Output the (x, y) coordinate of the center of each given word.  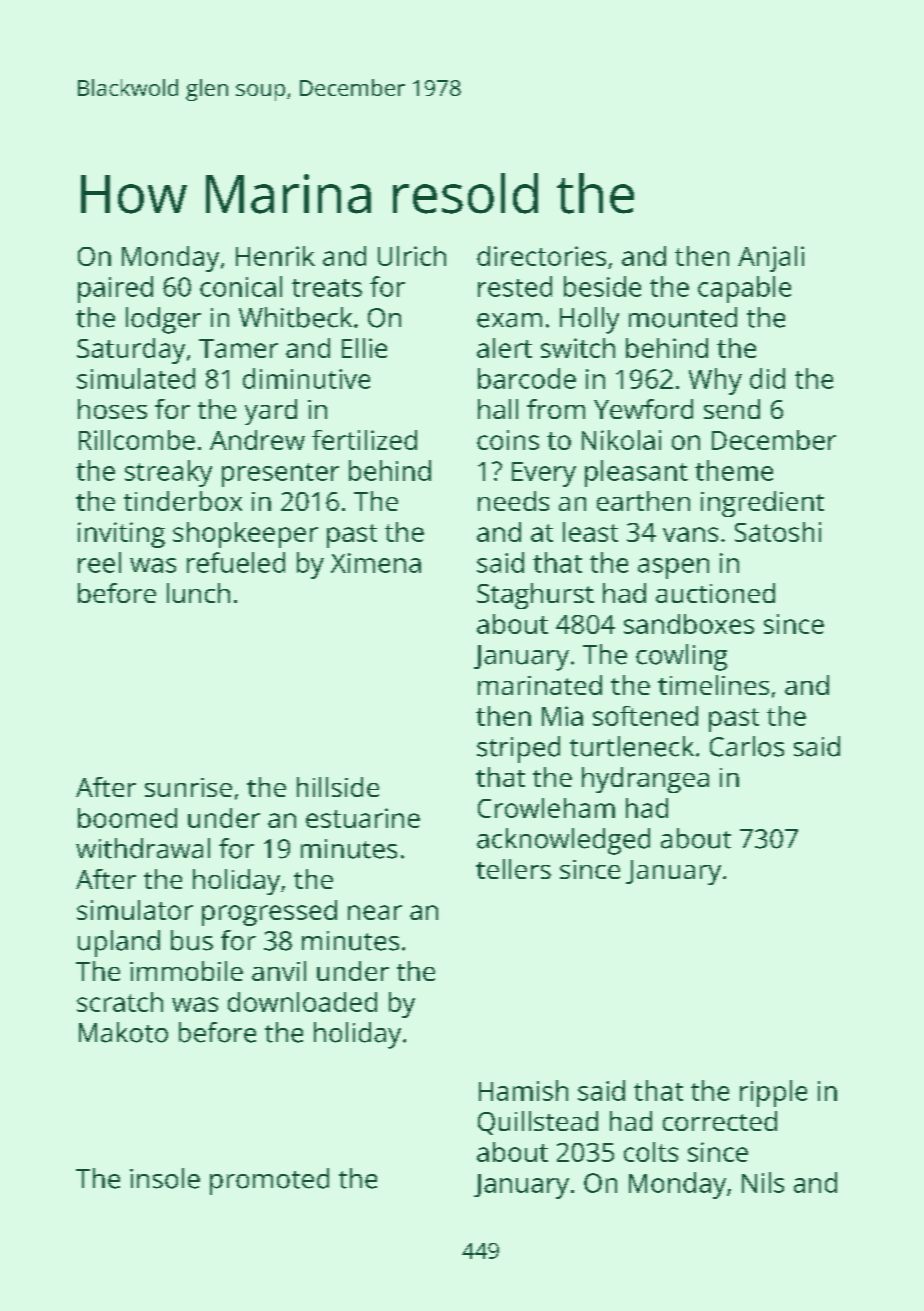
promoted (269, 1181)
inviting (121, 535)
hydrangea (645, 780)
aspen (673, 568)
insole (165, 1178)
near (375, 912)
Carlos (747, 746)
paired (115, 289)
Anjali (771, 259)
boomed (127, 818)
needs (513, 501)
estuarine (363, 818)
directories (541, 256)
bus (192, 940)
